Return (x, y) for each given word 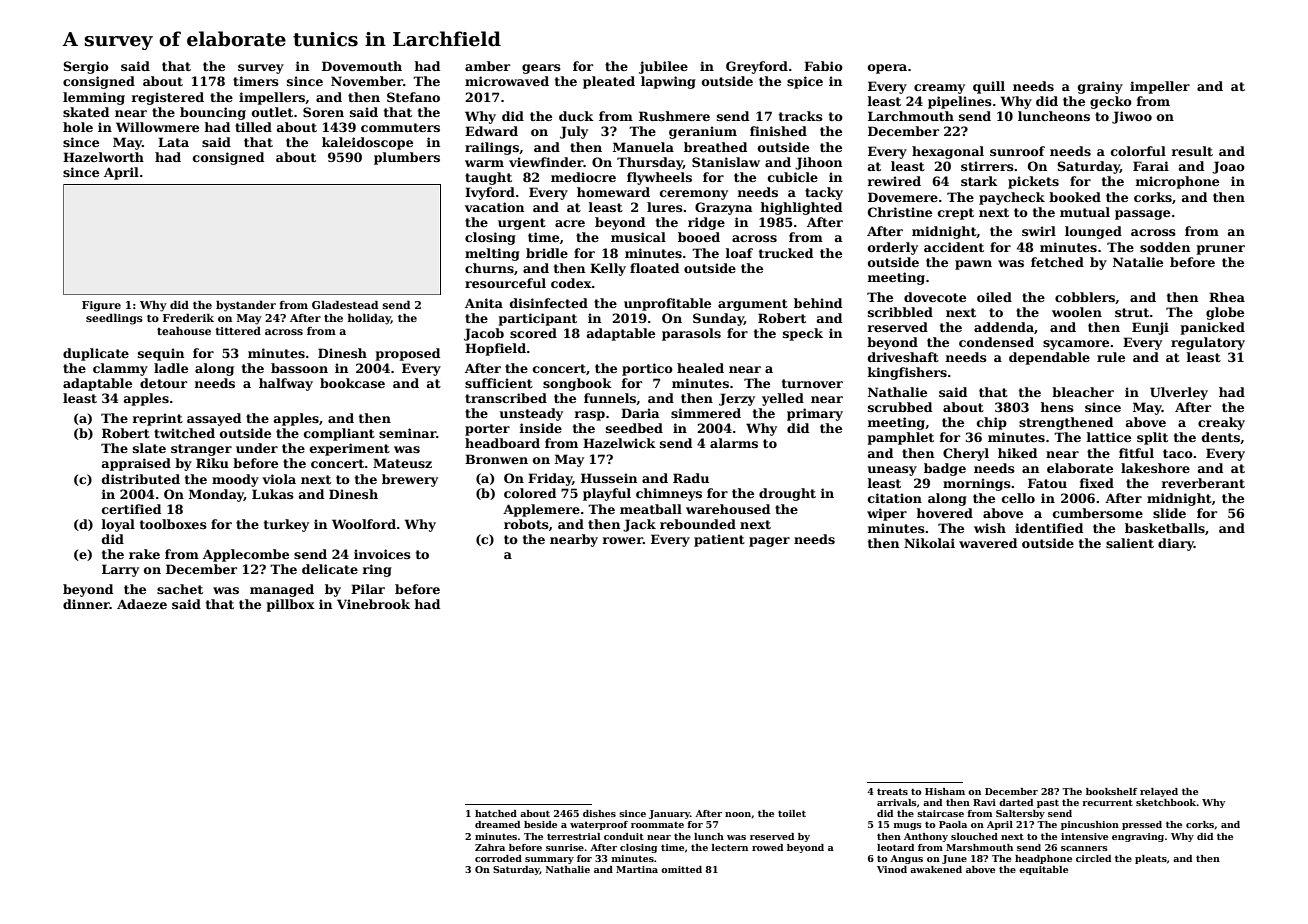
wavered (988, 543)
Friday (550, 479)
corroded (498, 858)
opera (887, 69)
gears (541, 69)
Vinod (892, 869)
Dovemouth (362, 66)
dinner (86, 604)
